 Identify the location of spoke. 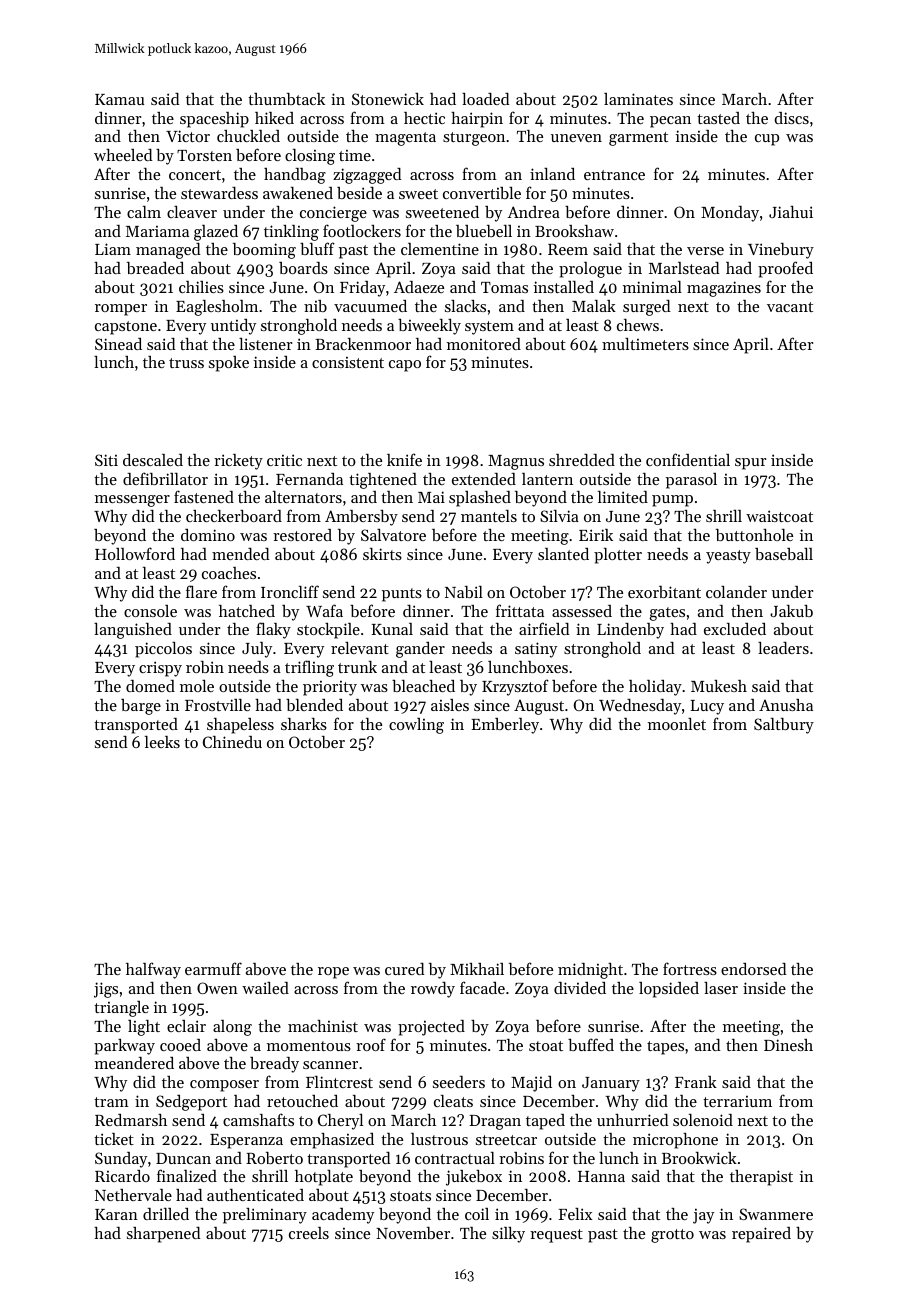
(229, 364).
